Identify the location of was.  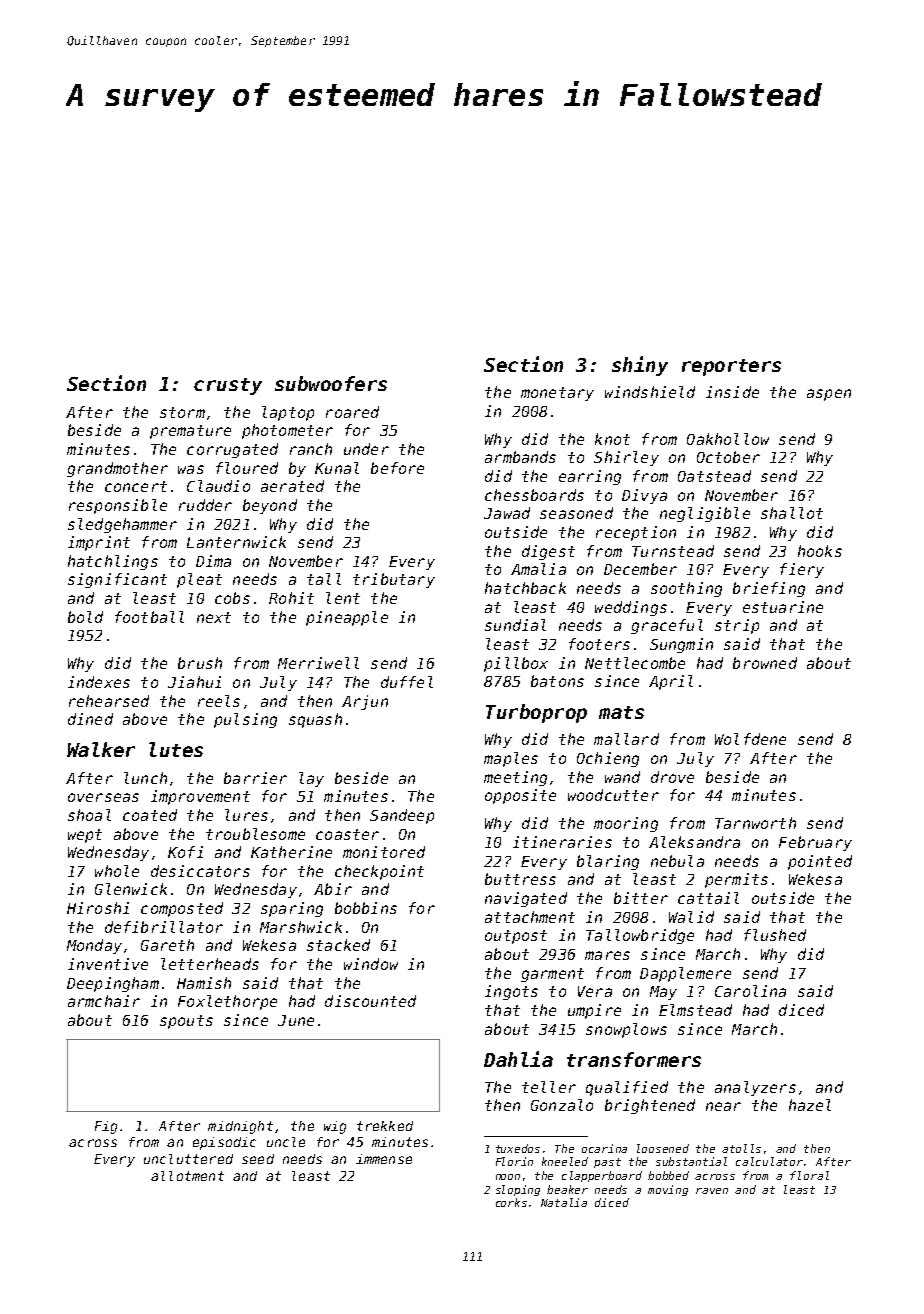
(191, 469).
